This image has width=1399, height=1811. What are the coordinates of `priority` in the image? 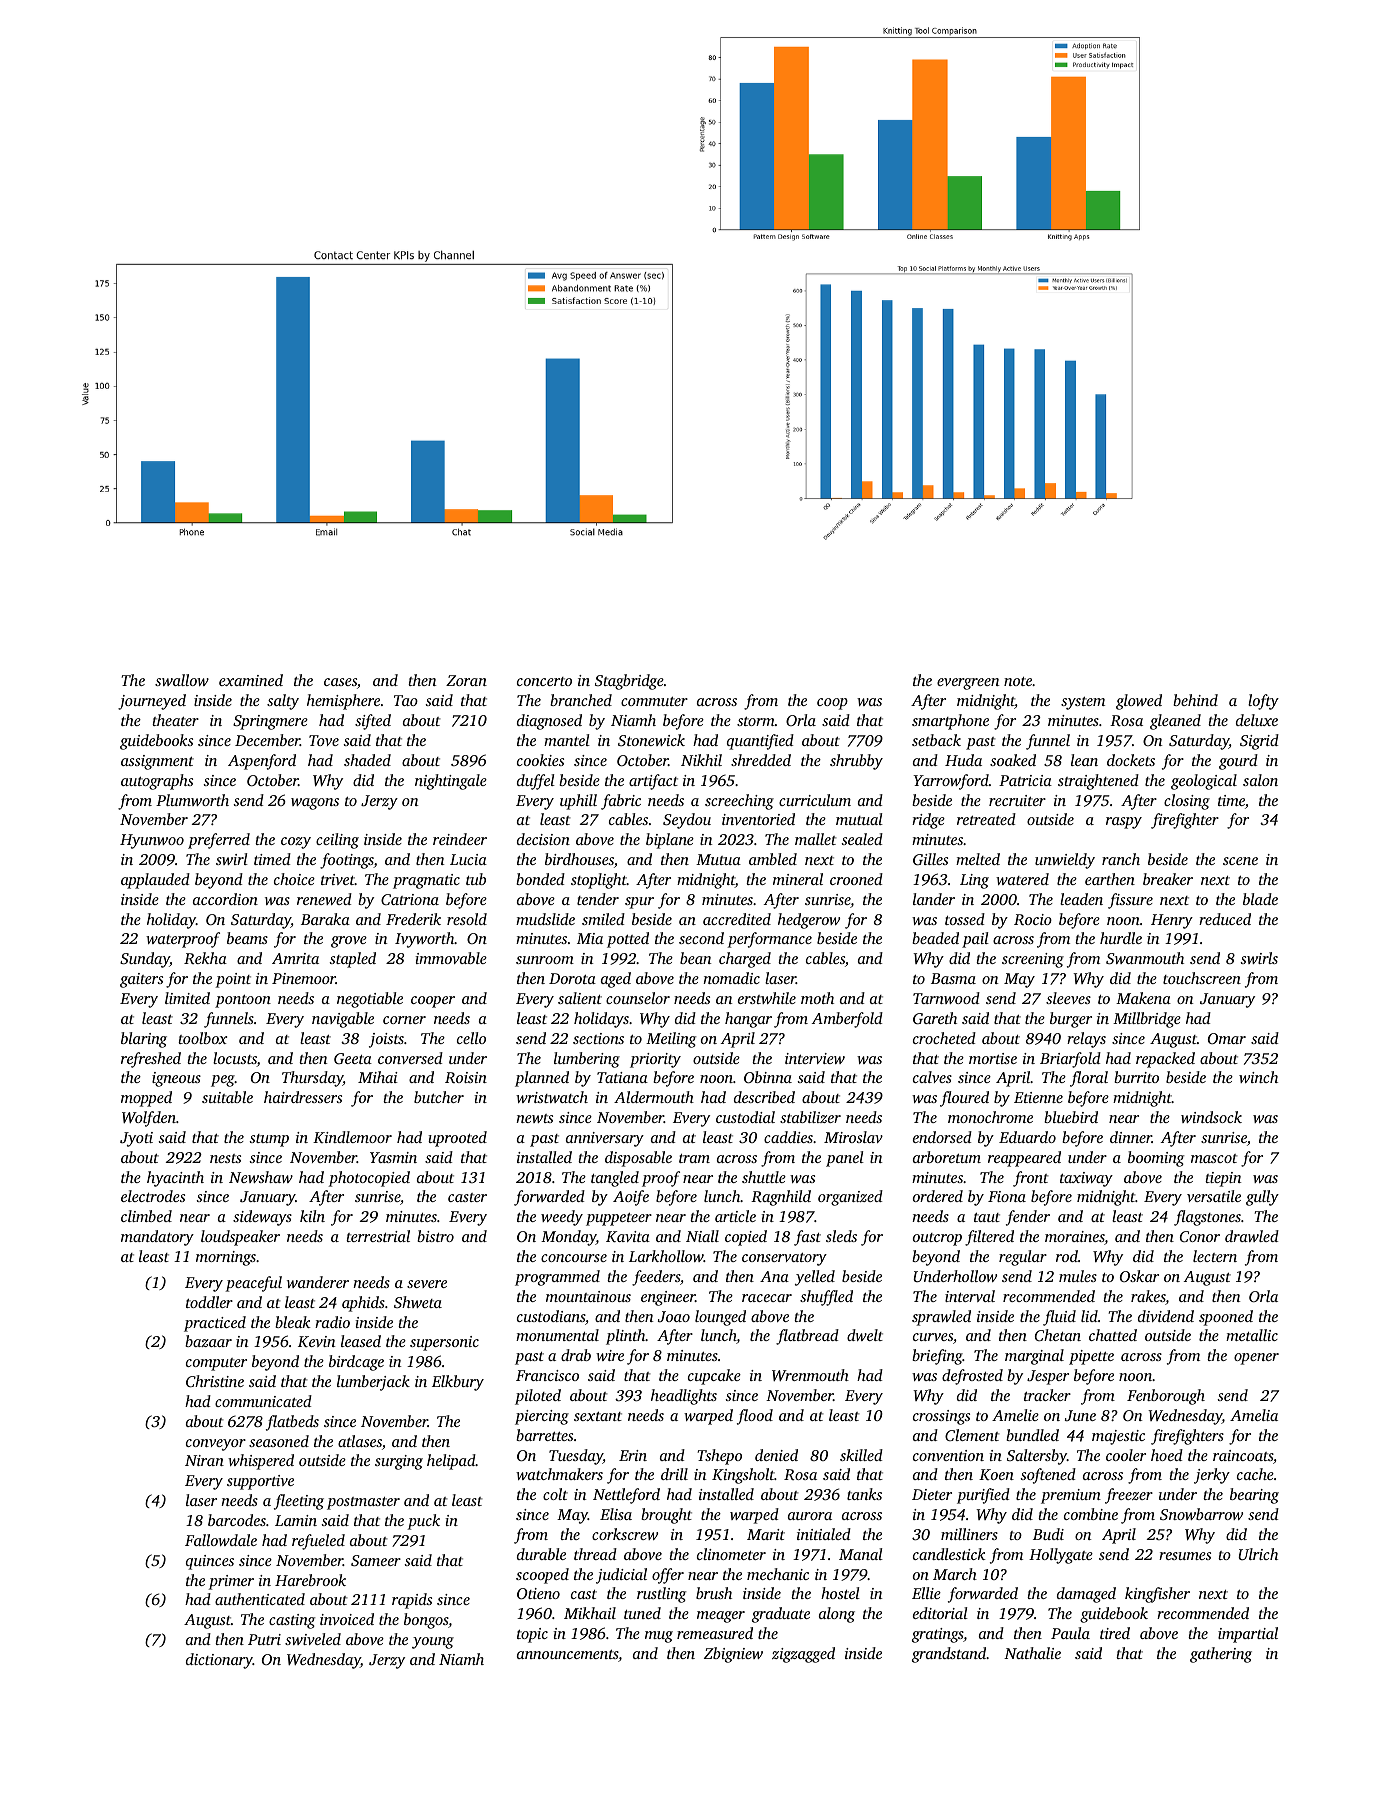 It's located at (655, 1060).
